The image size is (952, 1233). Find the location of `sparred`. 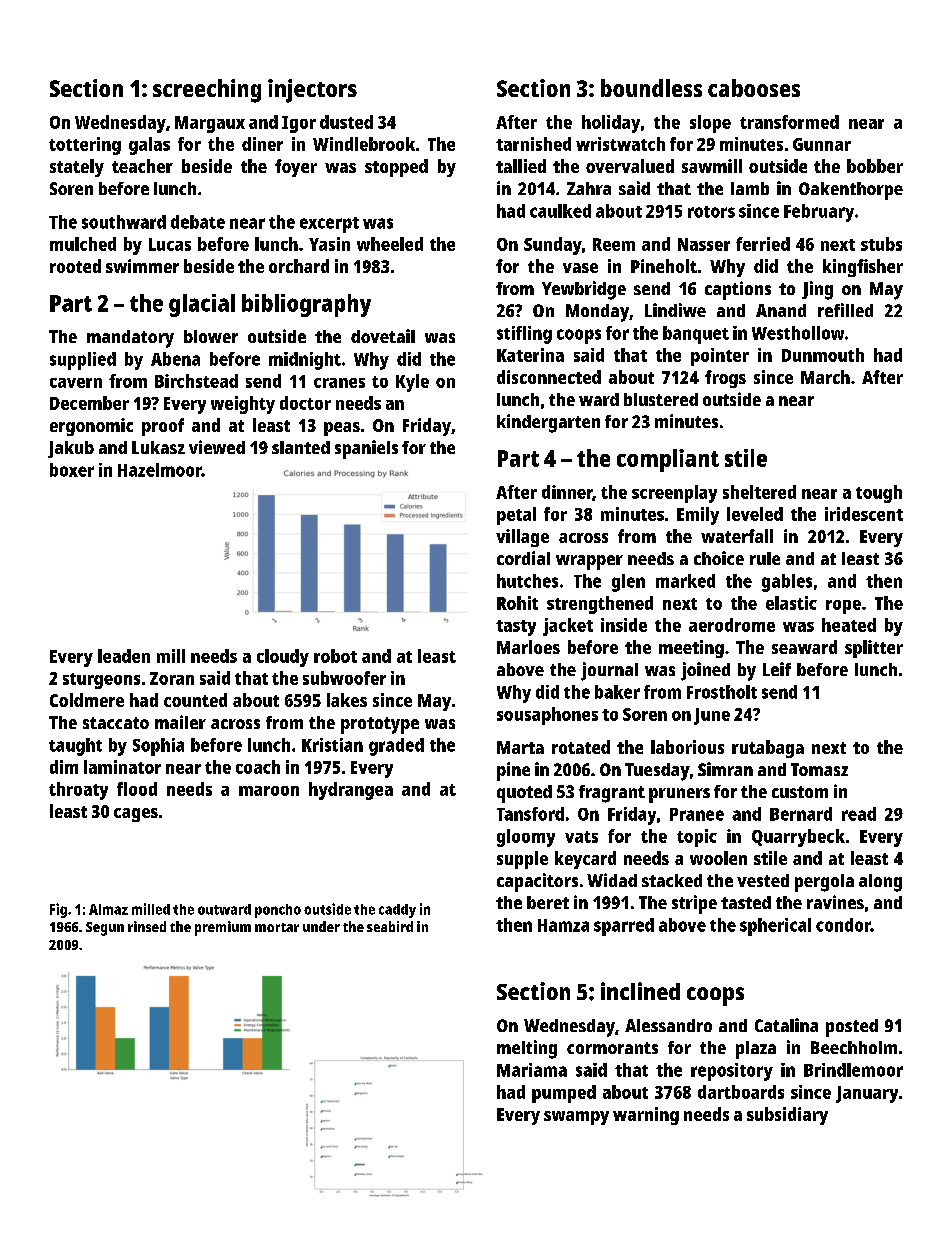

sparred is located at coordinates (624, 927).
